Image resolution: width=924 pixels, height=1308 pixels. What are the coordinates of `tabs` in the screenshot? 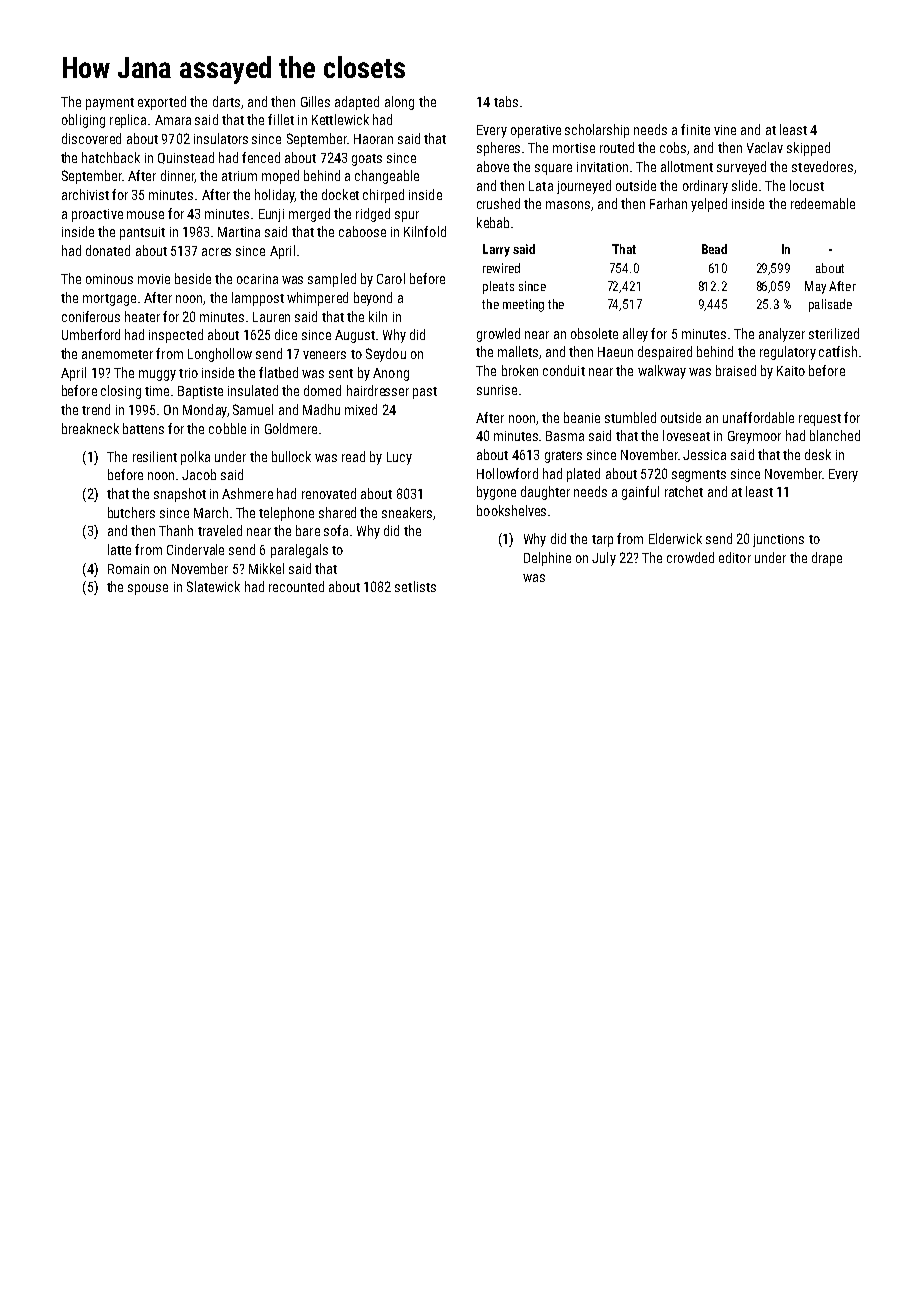 It's located at (506, 101).
